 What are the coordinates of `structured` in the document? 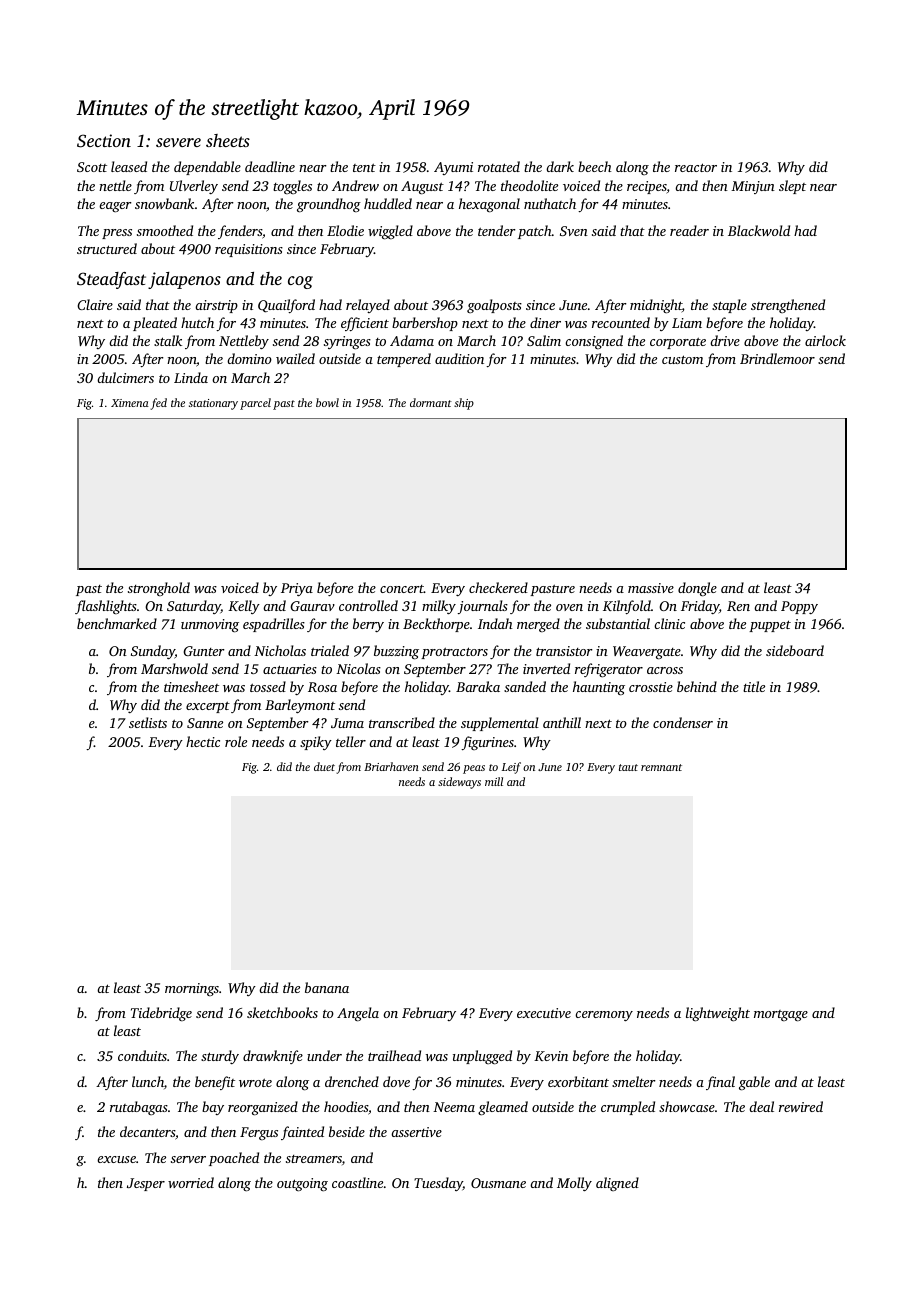 It's located at (107, 248).
